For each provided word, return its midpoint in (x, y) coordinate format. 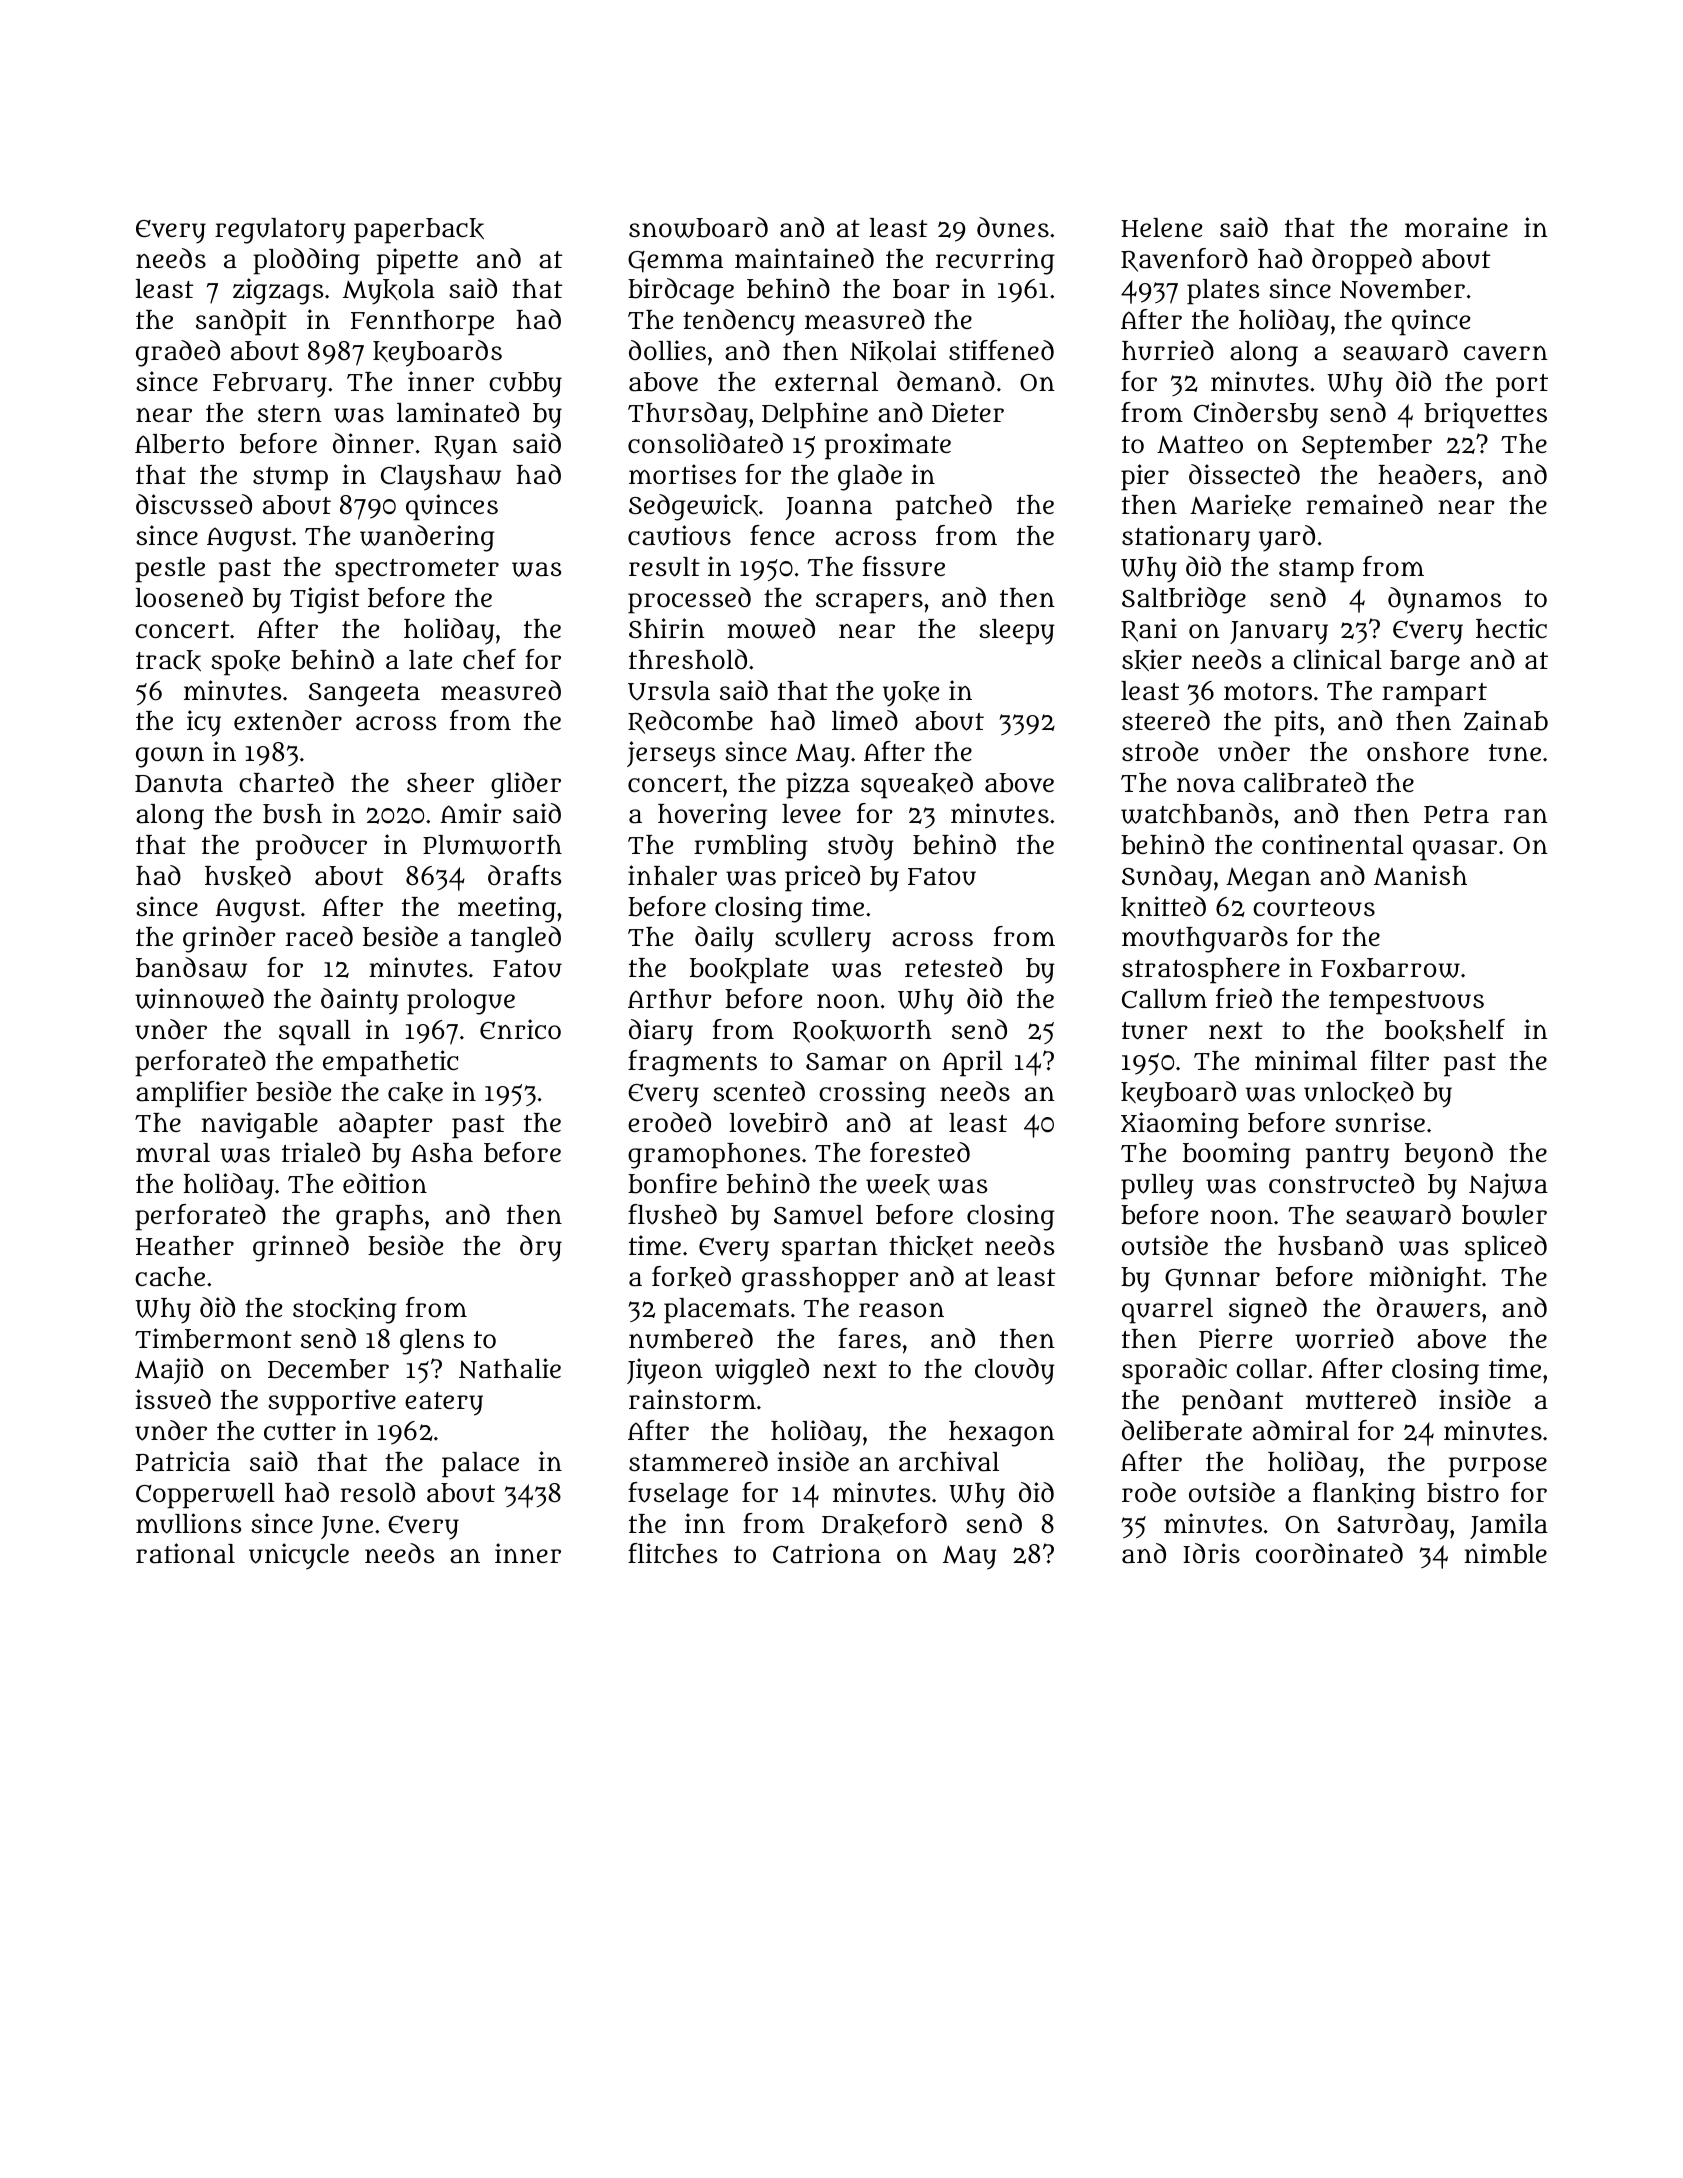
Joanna (829, 508)
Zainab (1506, 720)
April (972, 1063)
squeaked (917, 785)
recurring (995, 261)
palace (480, 1465)
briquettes (1485, 415)
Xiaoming (1180, 1125)
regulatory (280, 231)
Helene (1161, 227)
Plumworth (492, 845)
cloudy (1014, 1371)
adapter (386, 1125)
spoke (245, 663)
